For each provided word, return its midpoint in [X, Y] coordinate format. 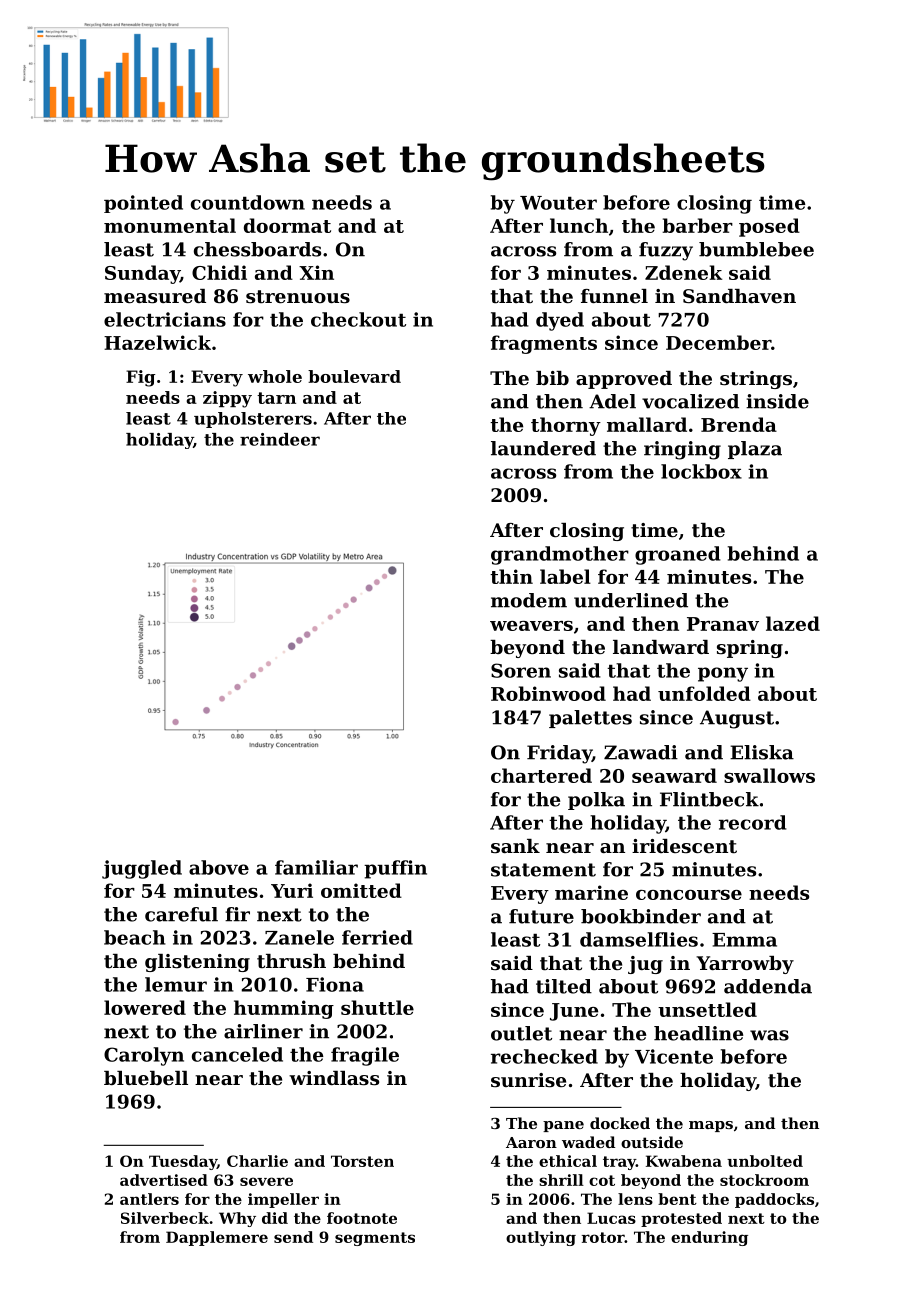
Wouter [558, 203]
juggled [142, 869]
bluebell [146, 1078]
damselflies [639, 939]
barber [698, 225]
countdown [248, 202]
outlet [521, 1033]
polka [596, 801]
